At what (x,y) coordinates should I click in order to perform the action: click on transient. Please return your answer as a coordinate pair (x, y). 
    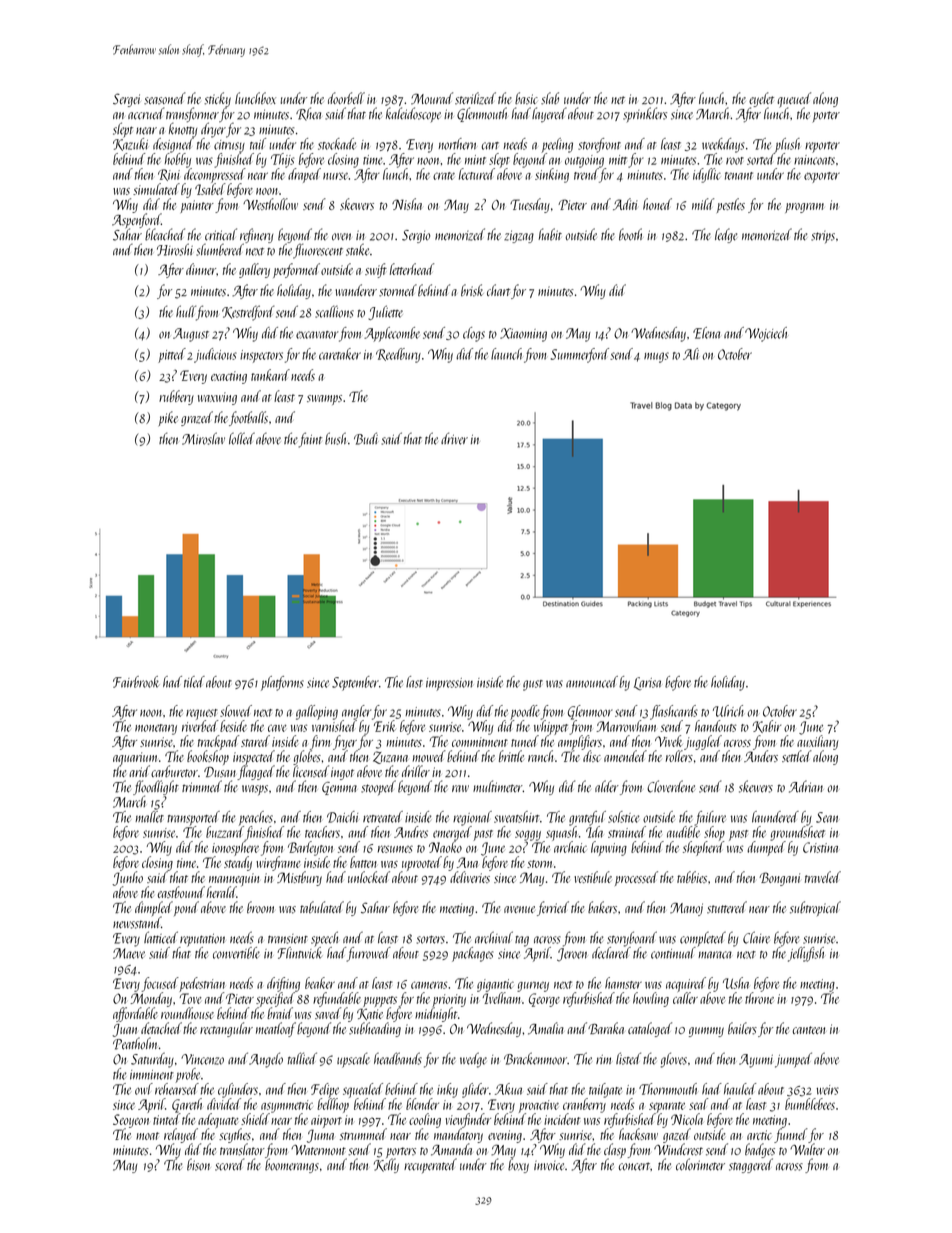
    Looking at the image, I should click on (288, 939).
